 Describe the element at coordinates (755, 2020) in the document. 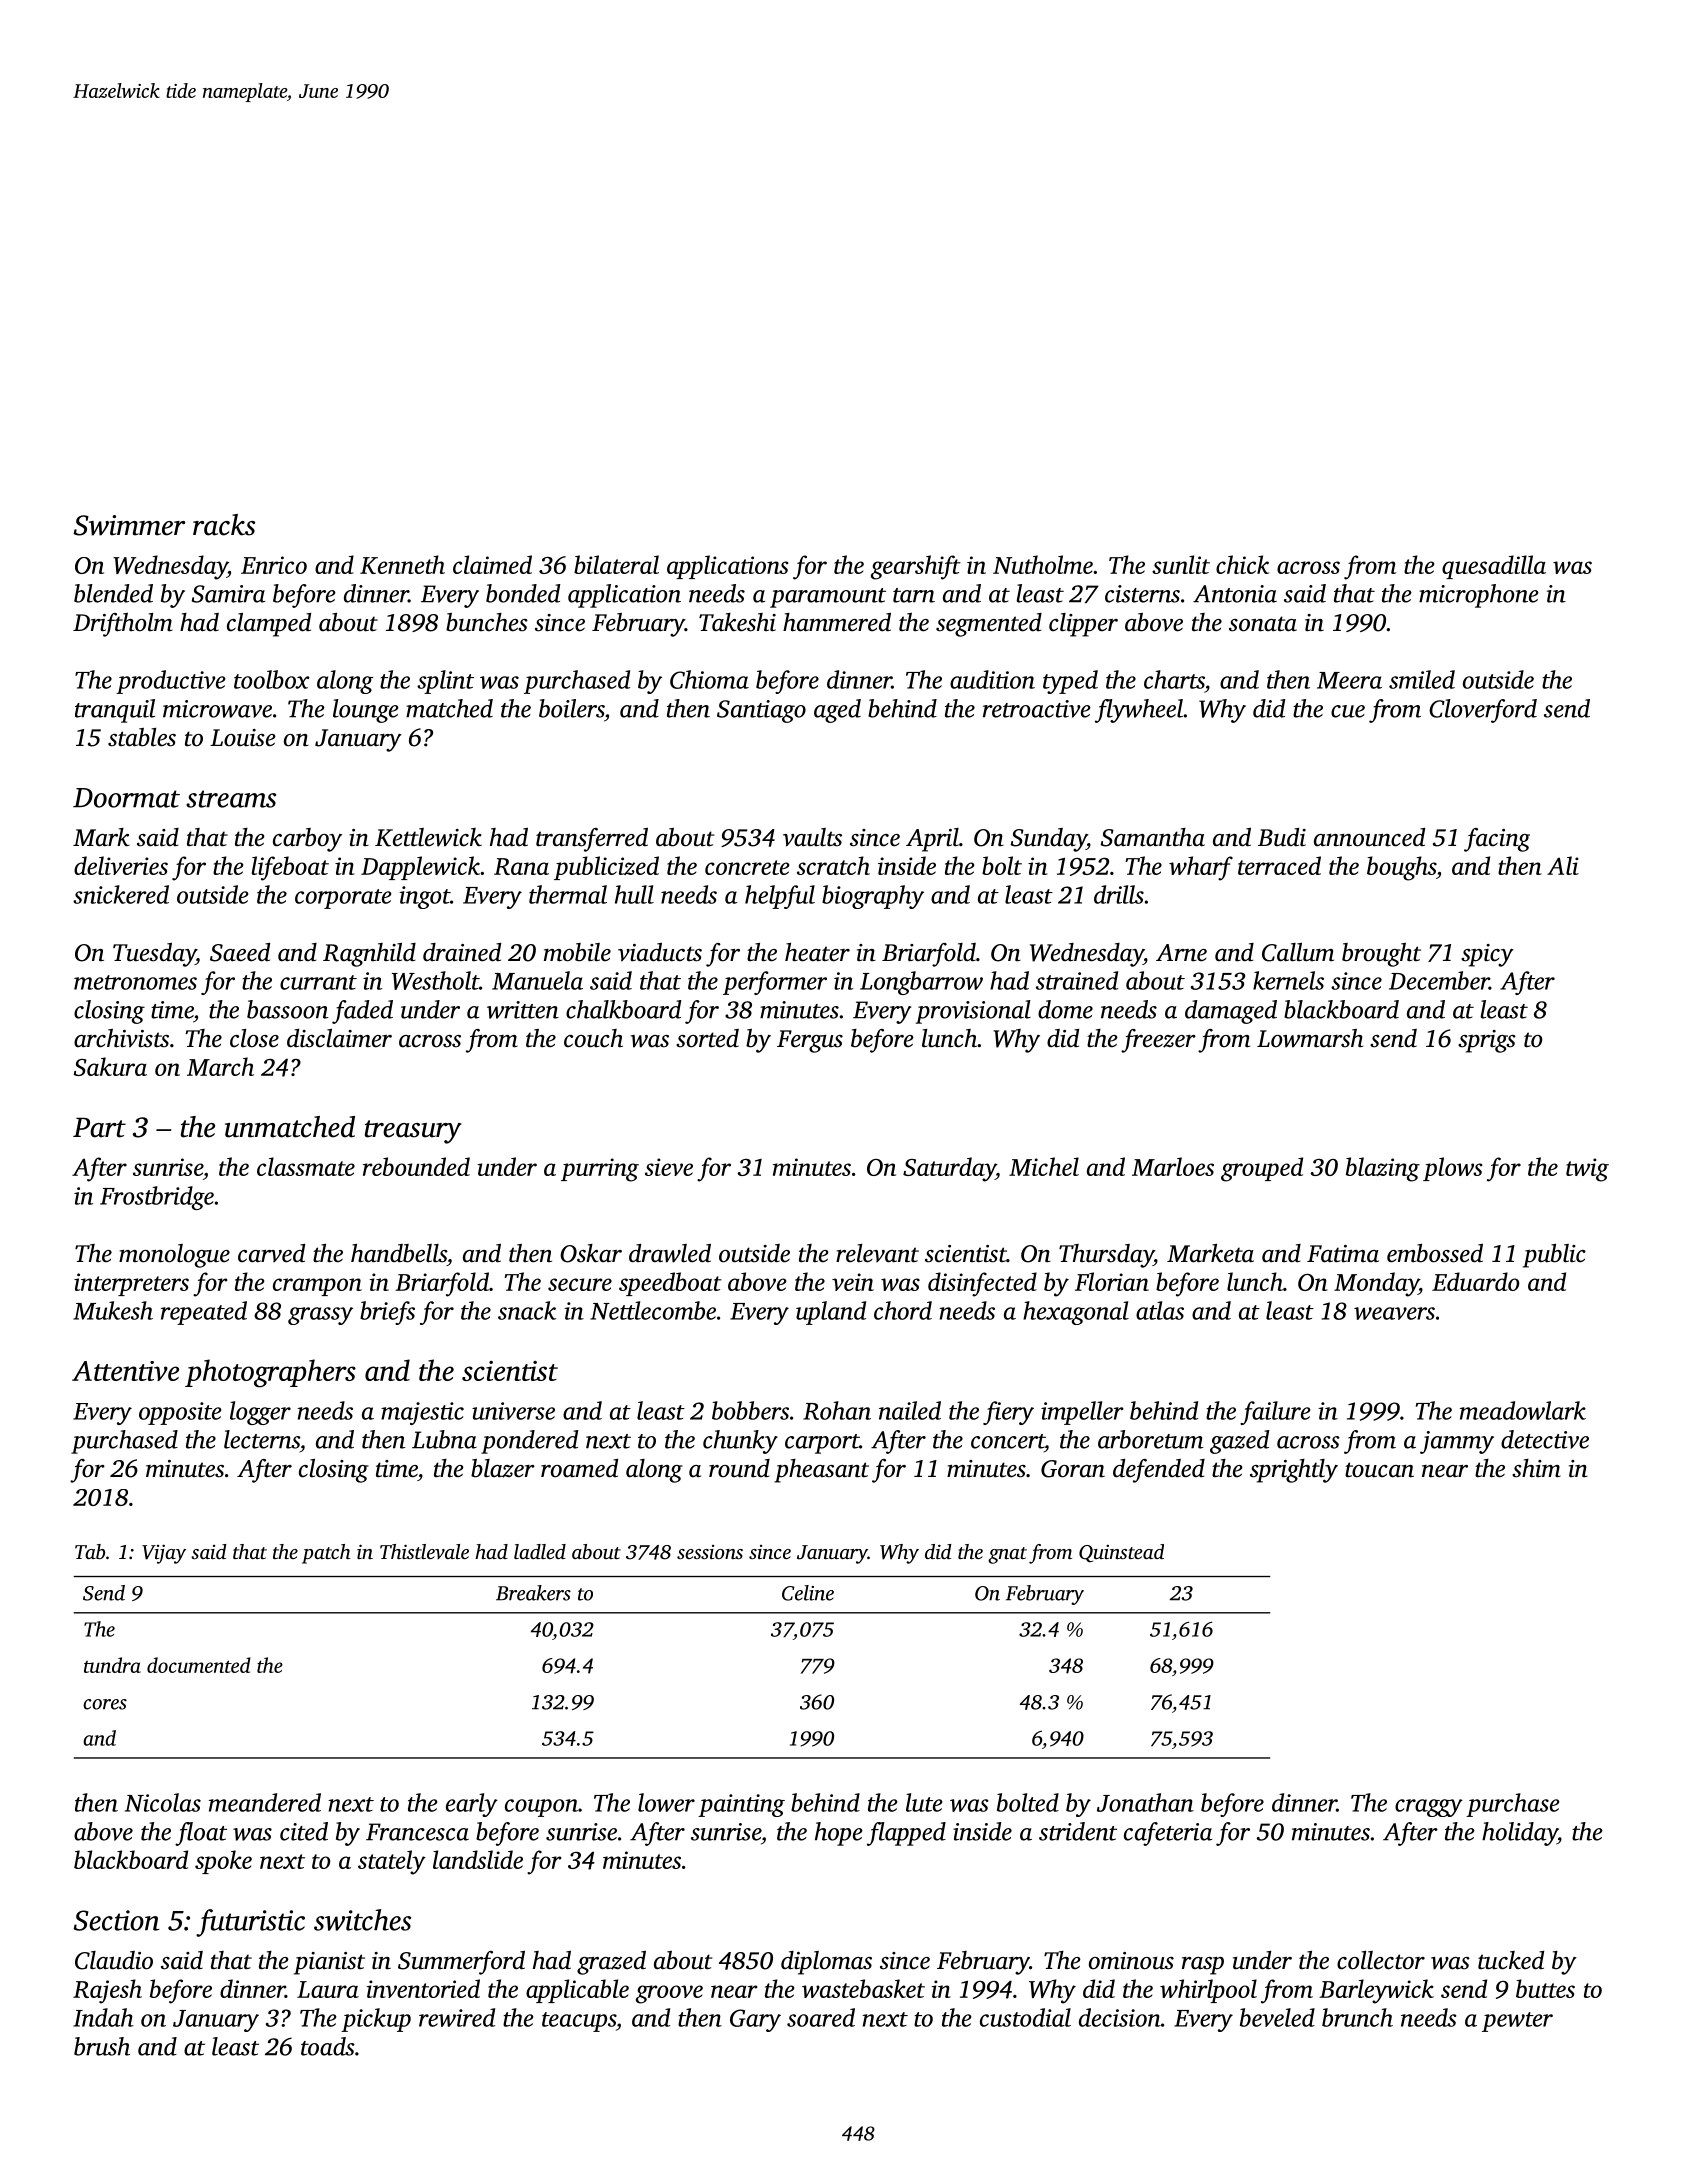

I see `Gary` at that location.
